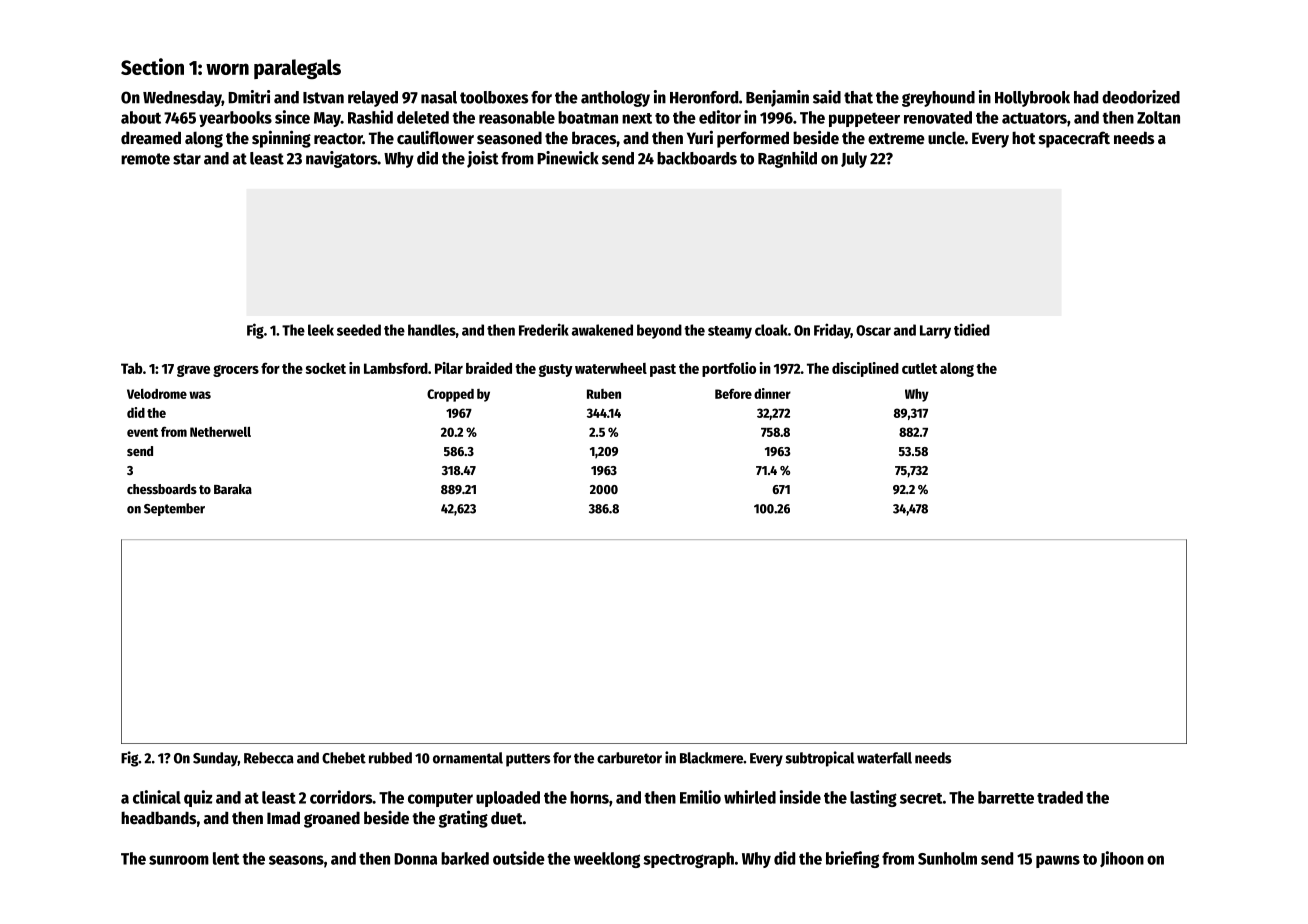 This screenshot has width=1308, height=924. Describe the element at coordinates (198, 798) in the screenshot. I see `quiz` at that location.
